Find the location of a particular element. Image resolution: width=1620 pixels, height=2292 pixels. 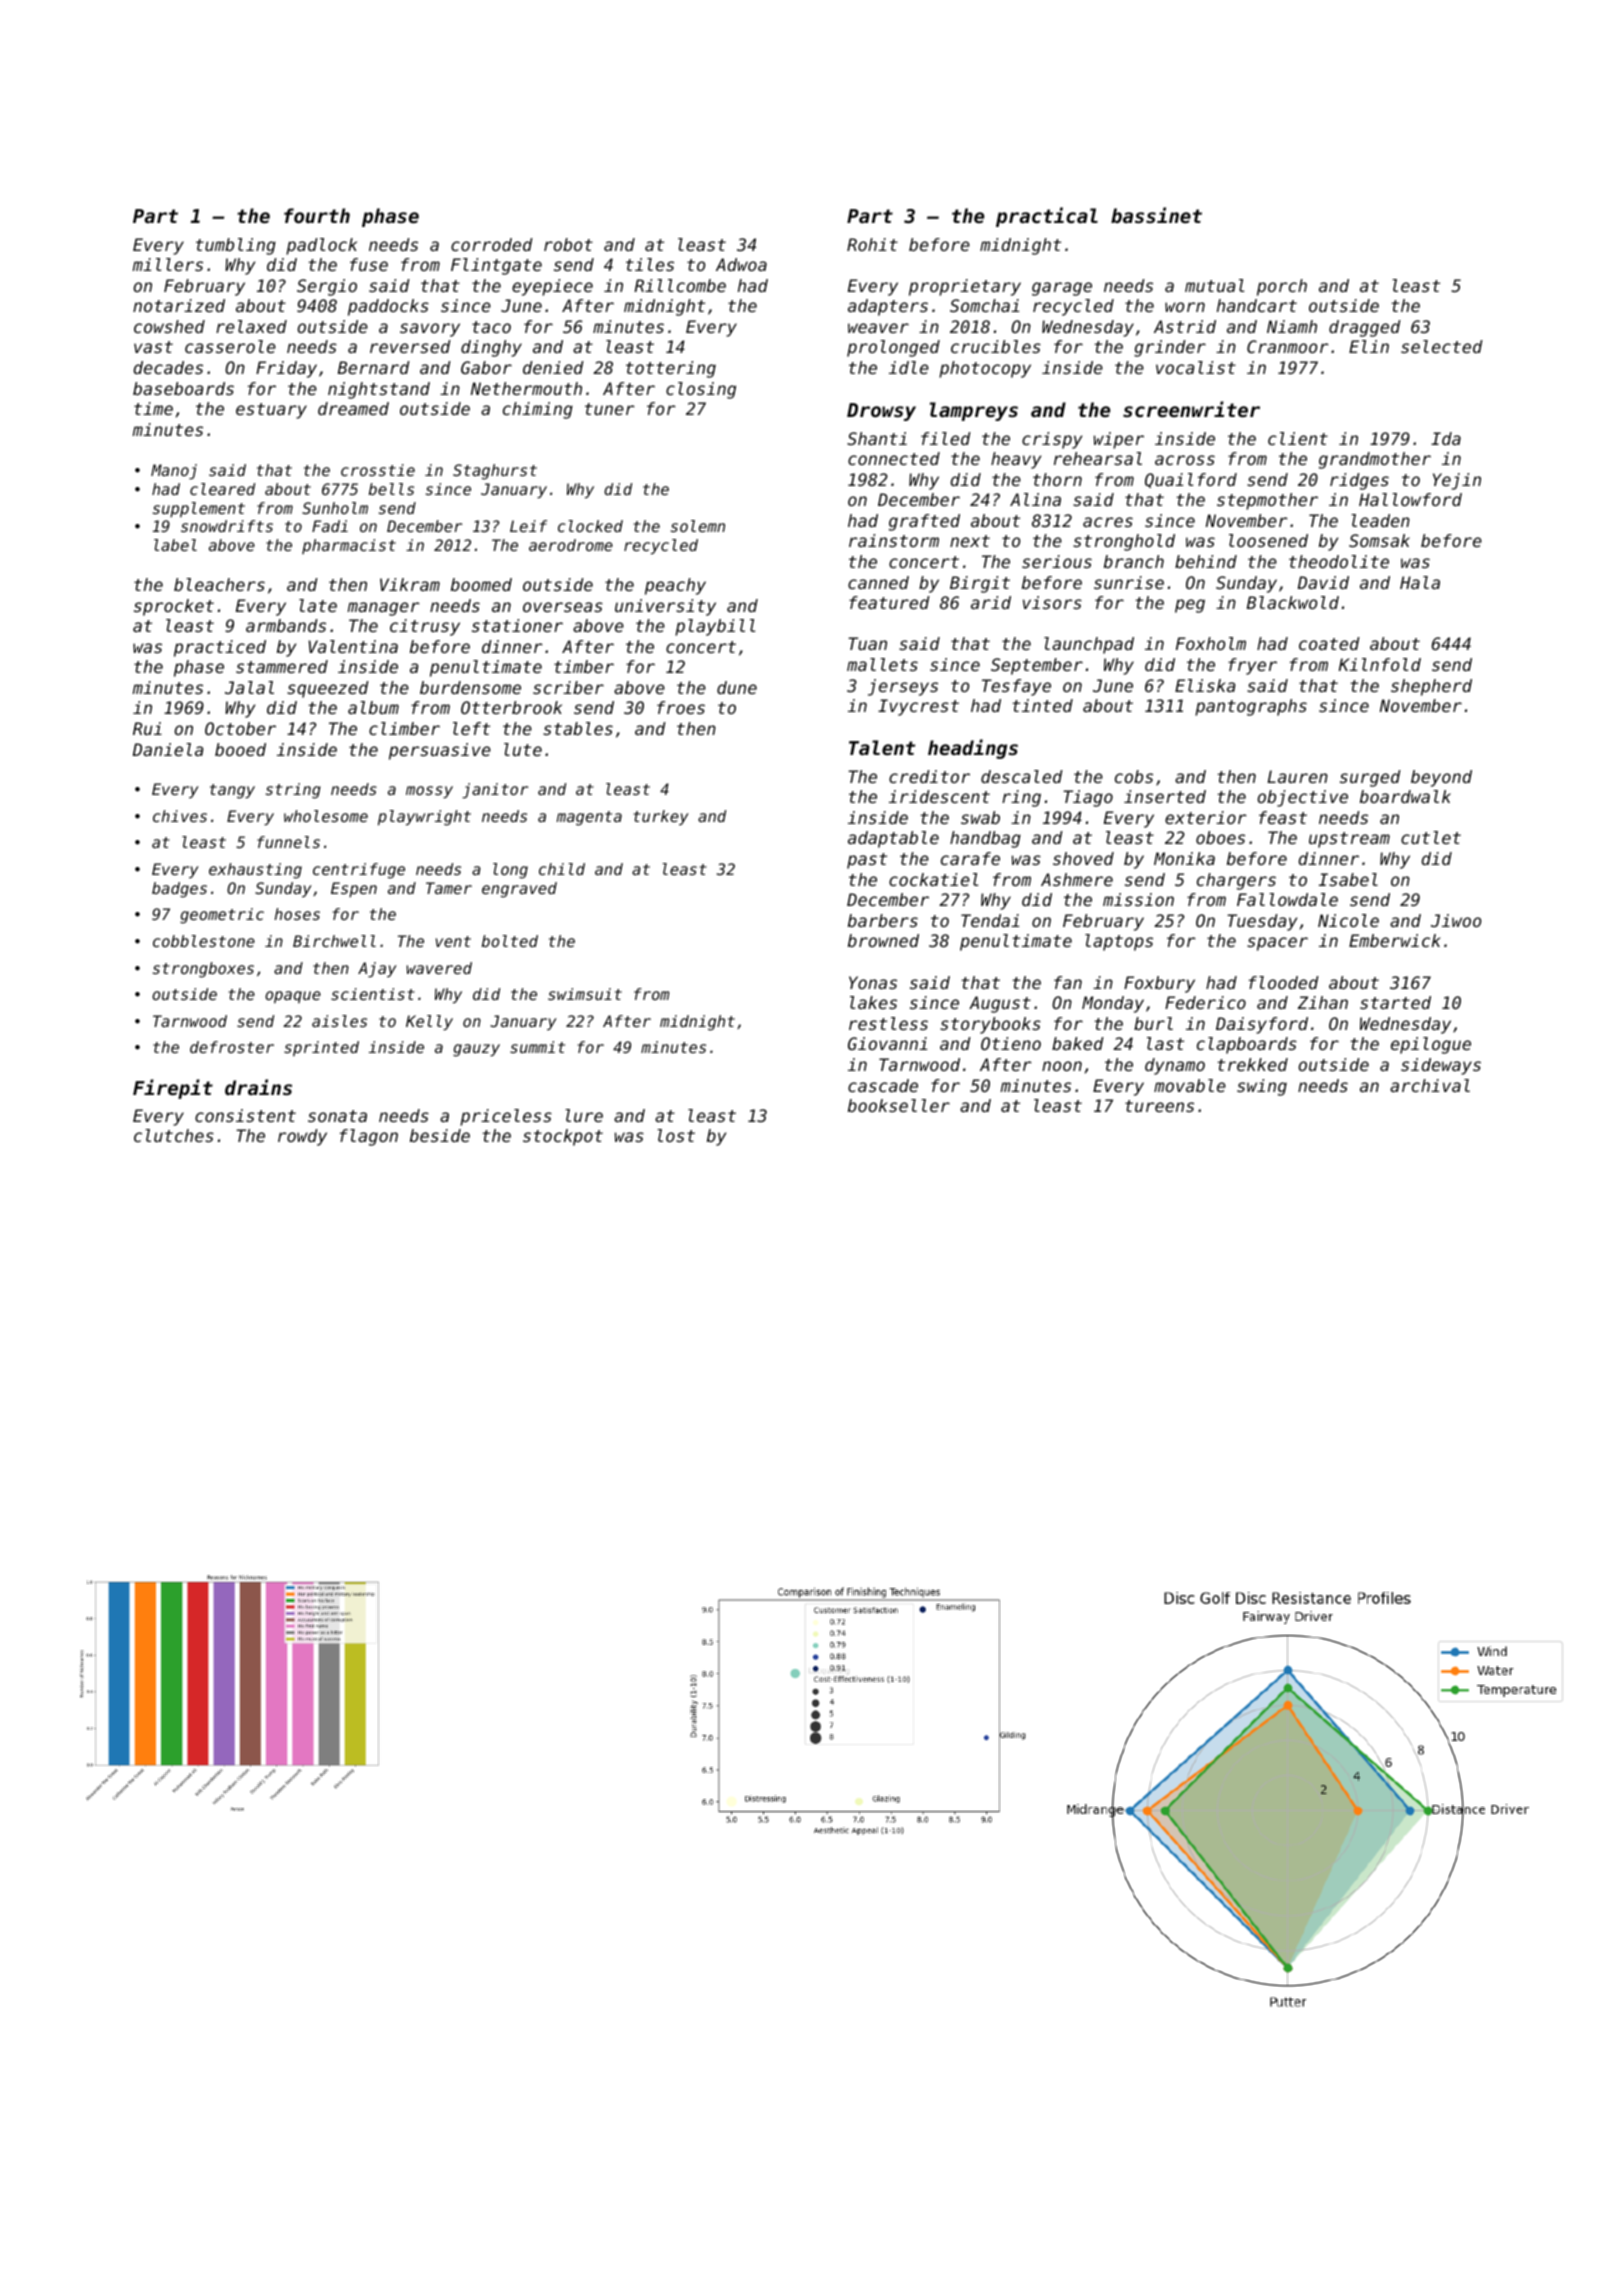

fourth is located at coordinates (317, 215).
